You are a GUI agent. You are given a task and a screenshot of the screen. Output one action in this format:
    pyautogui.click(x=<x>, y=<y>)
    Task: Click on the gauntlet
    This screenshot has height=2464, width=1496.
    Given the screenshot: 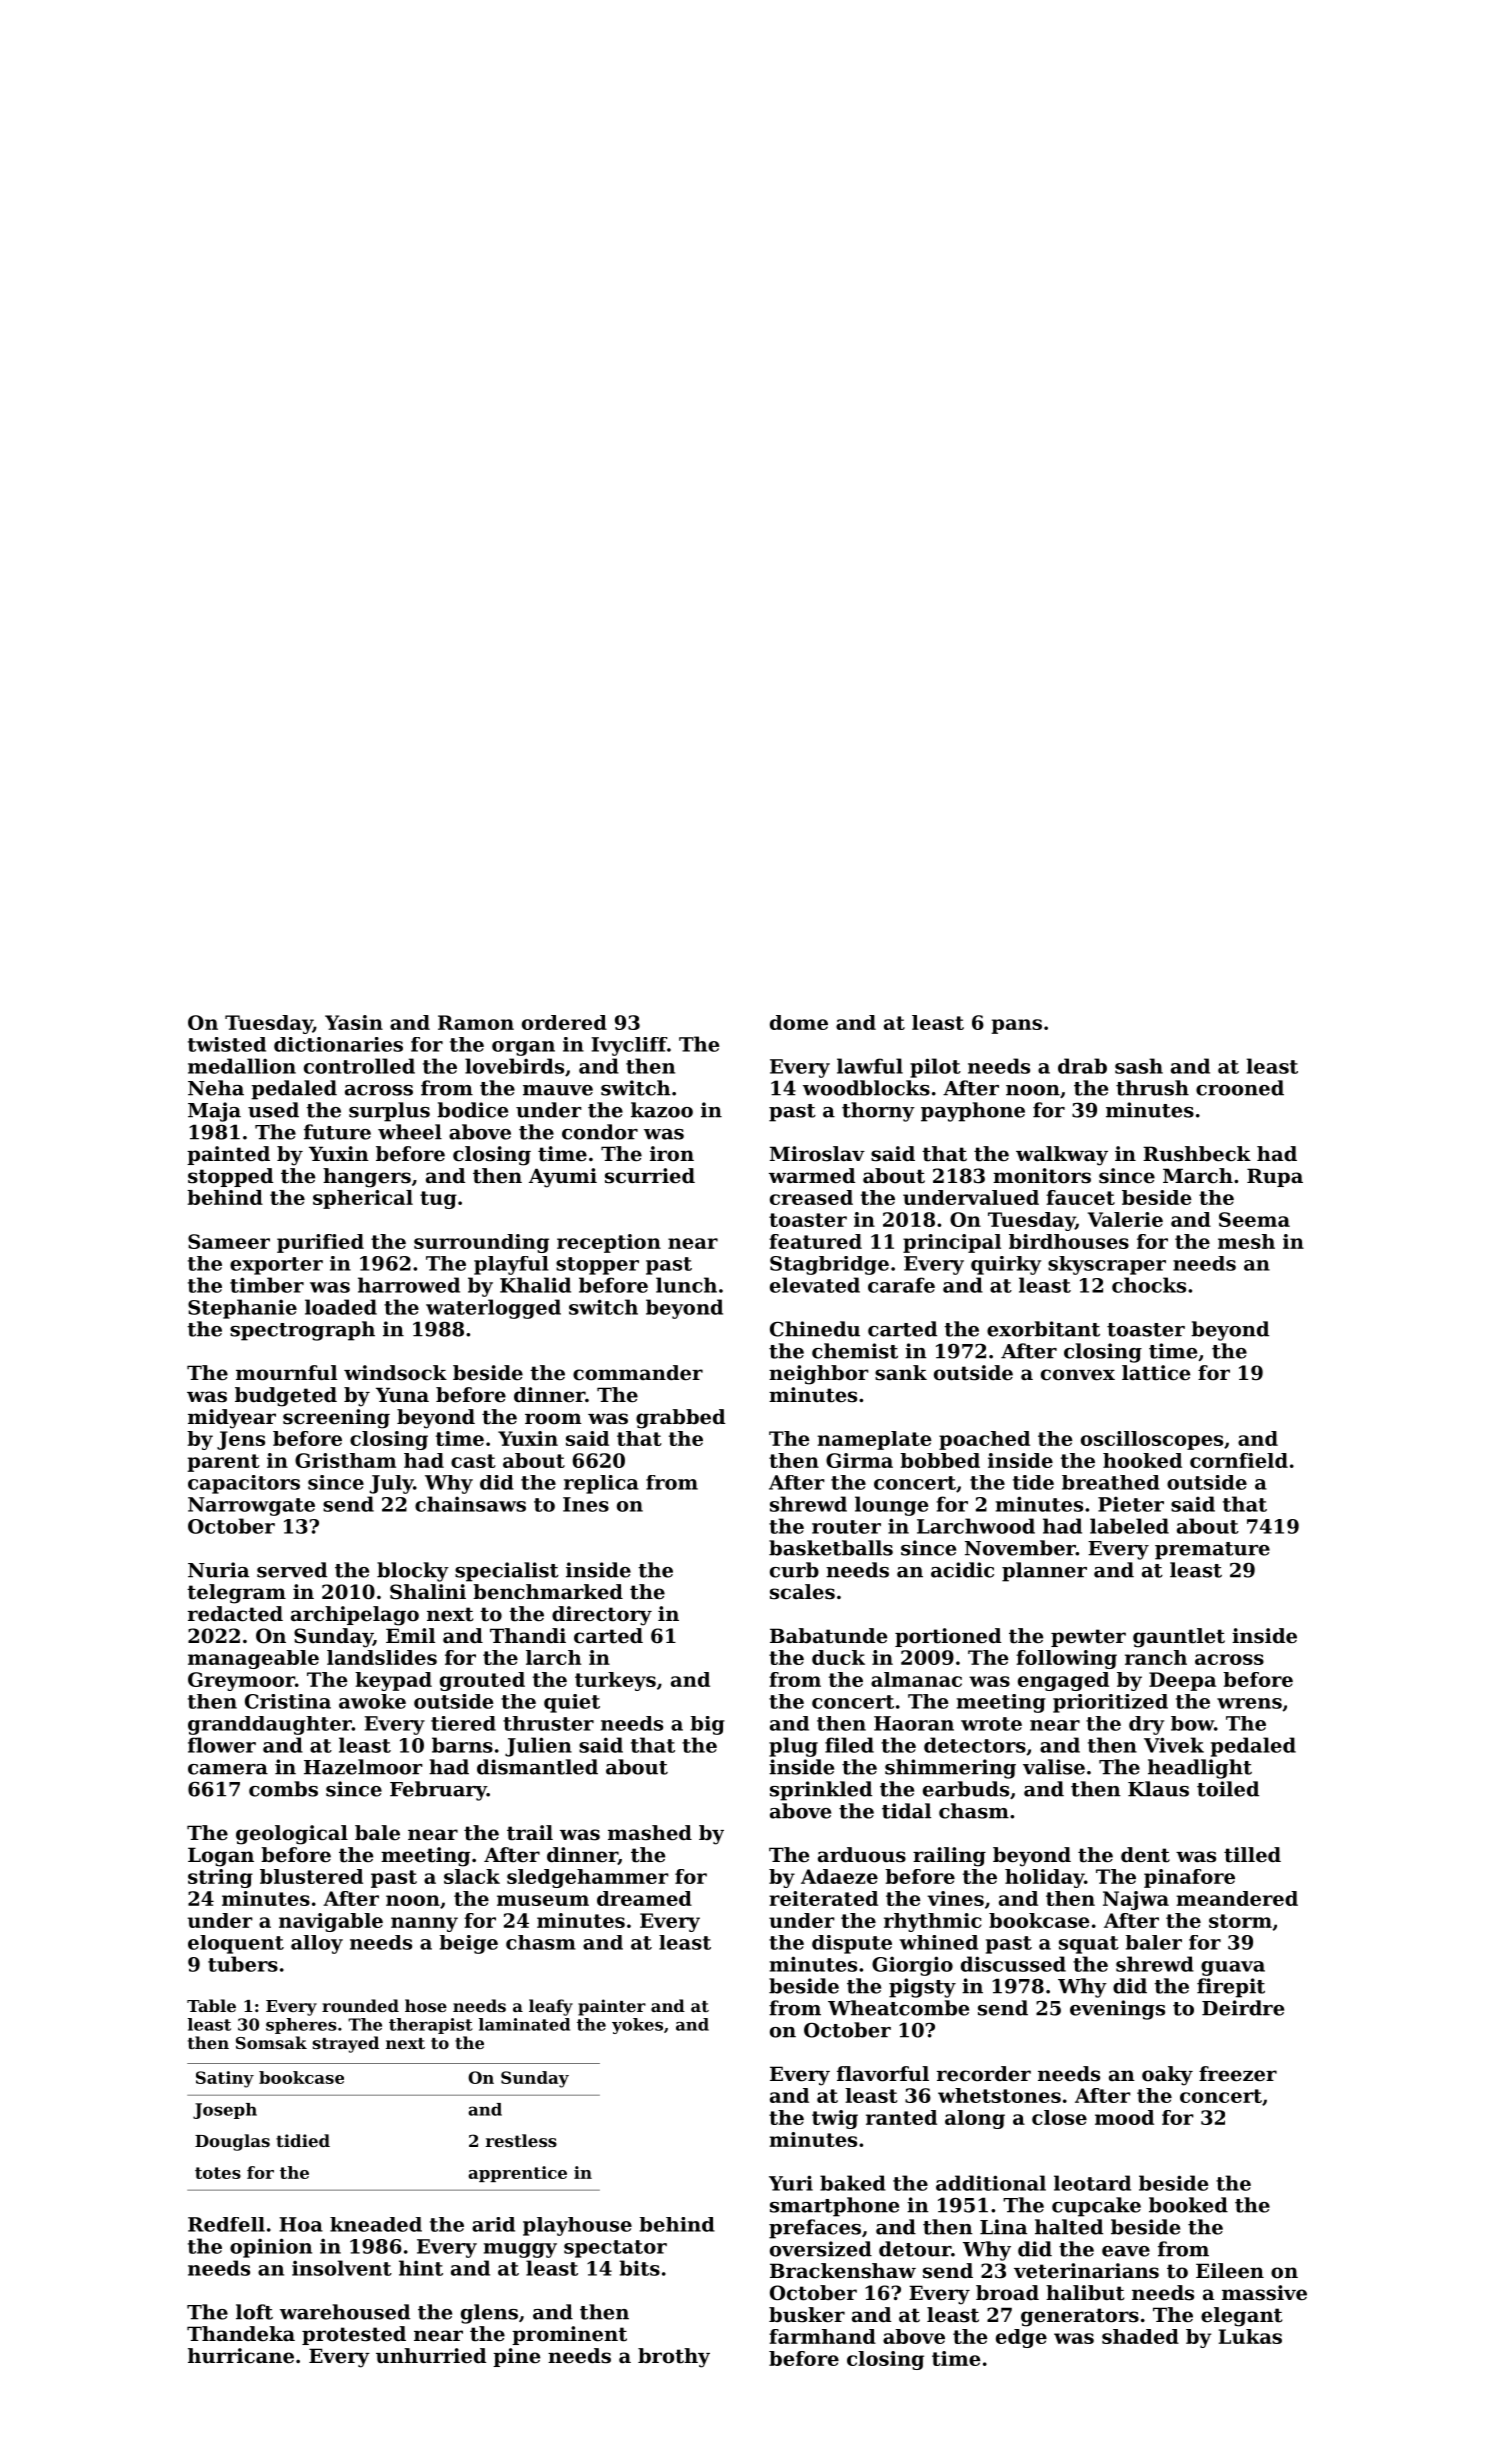 What is the action you would take?
    pyautogui.click(x=1179, y=1638)
